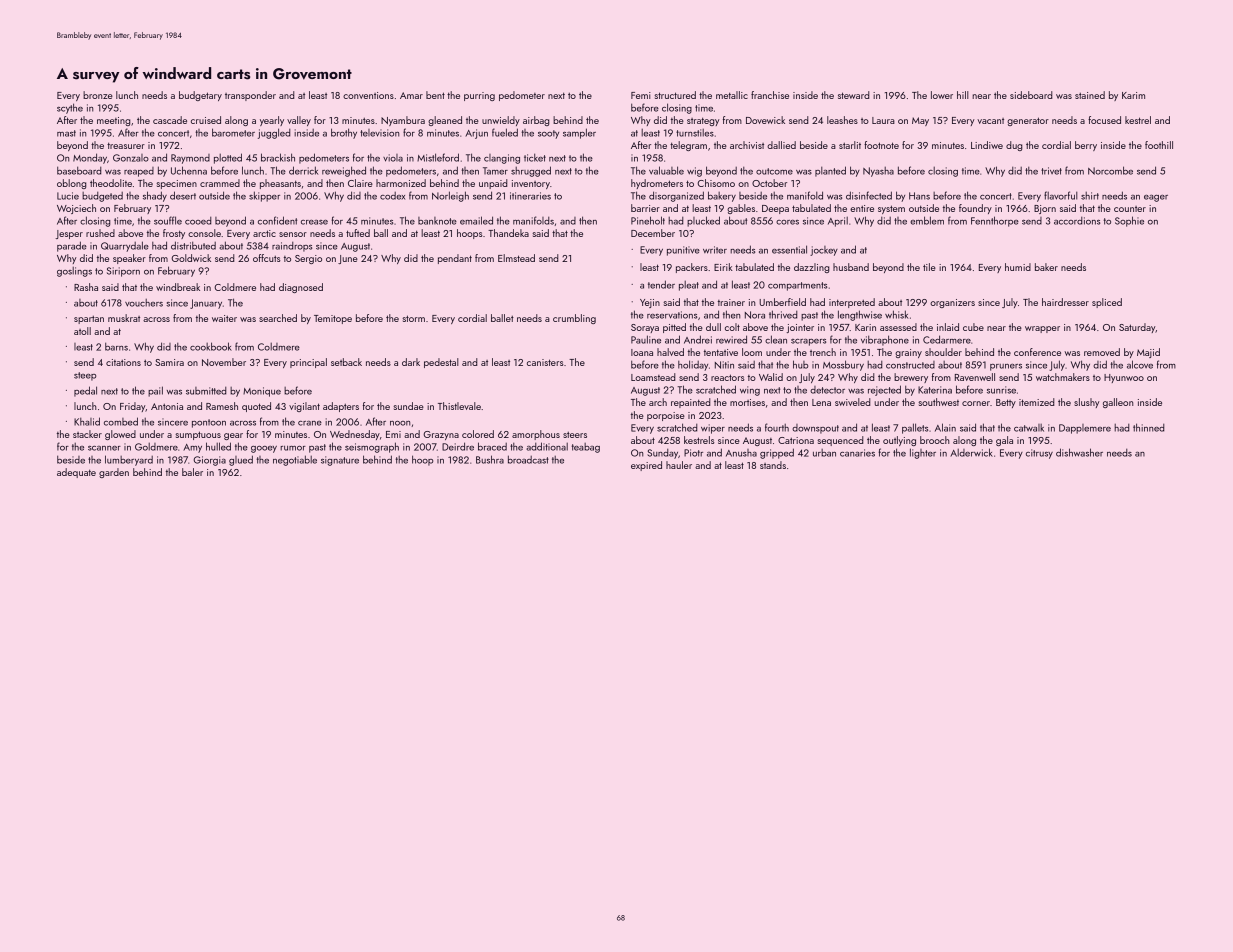  Describe the element at coordinates (1028, 121) in the page. I see `generator` at that location.
